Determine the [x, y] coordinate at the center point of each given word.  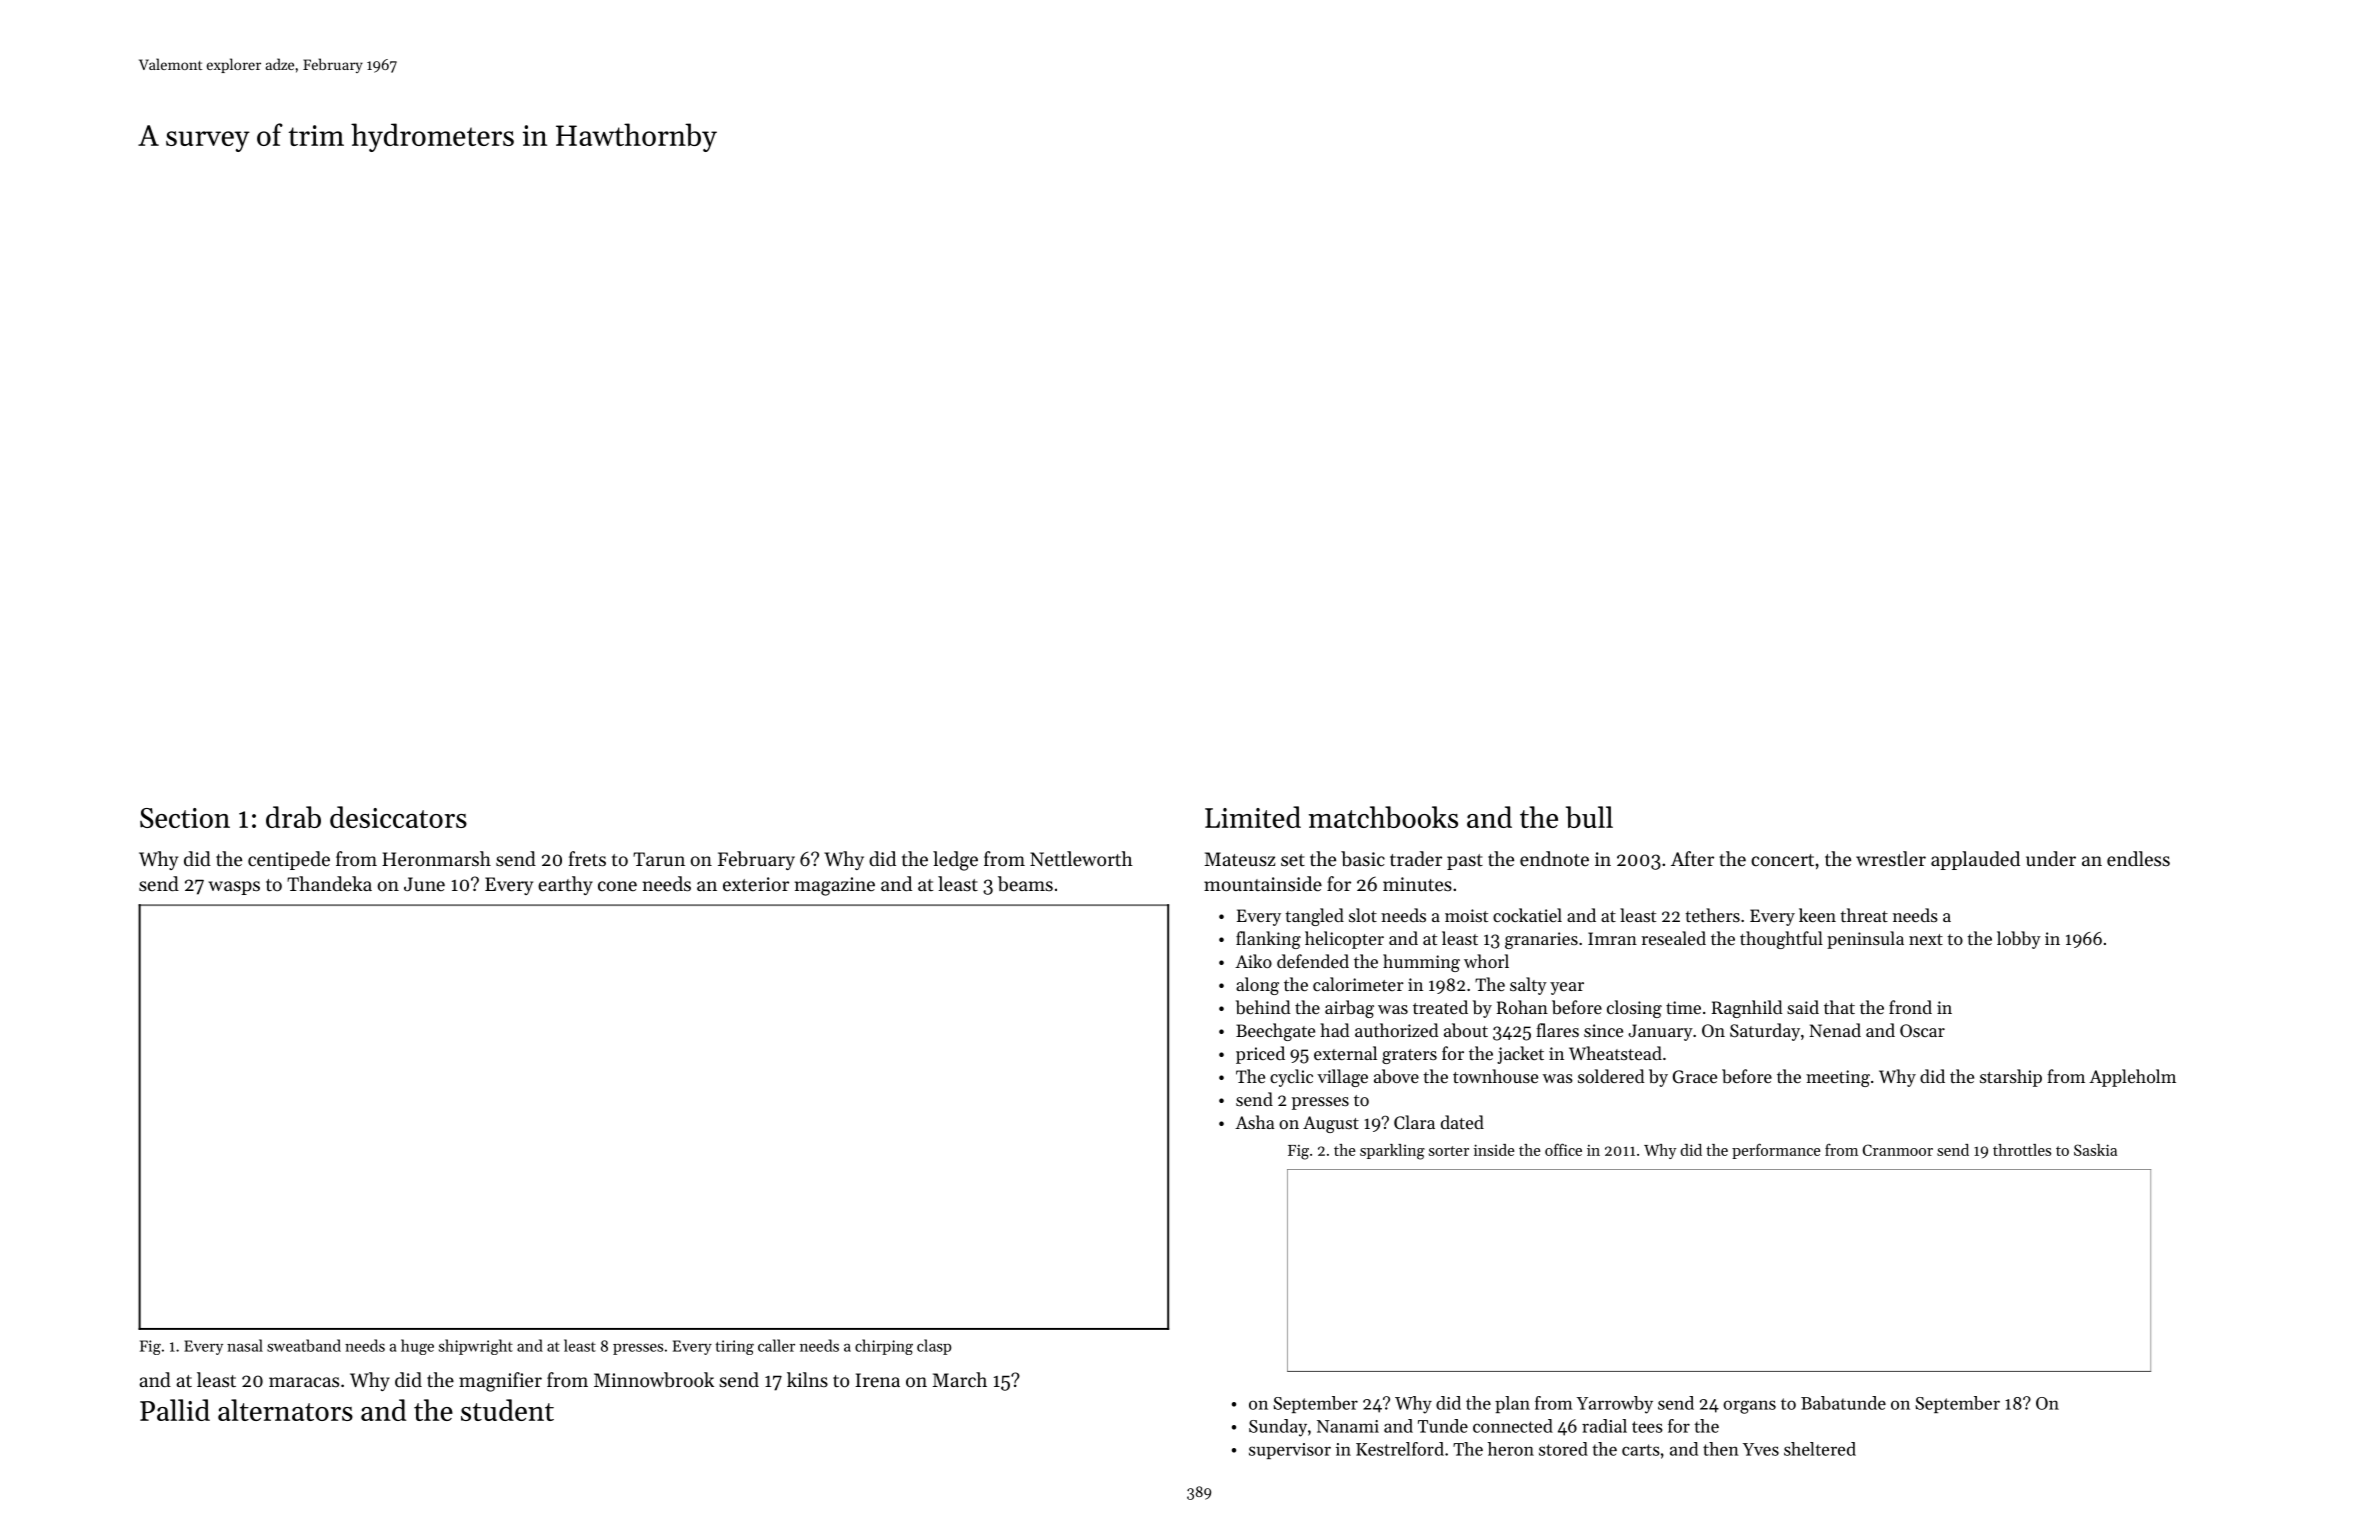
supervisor [1290, 1451]
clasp [934, 1347]
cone [617, 886]
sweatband [304, 1345]
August [1331, 1124]
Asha [1254, 1122]
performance [1776, 1151]
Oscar [1922, 1030]
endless [2138, 859]
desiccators [398, 817]
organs [1749, 1407]
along [1257, 986]
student [507, 1410]
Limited [1253, 817]
